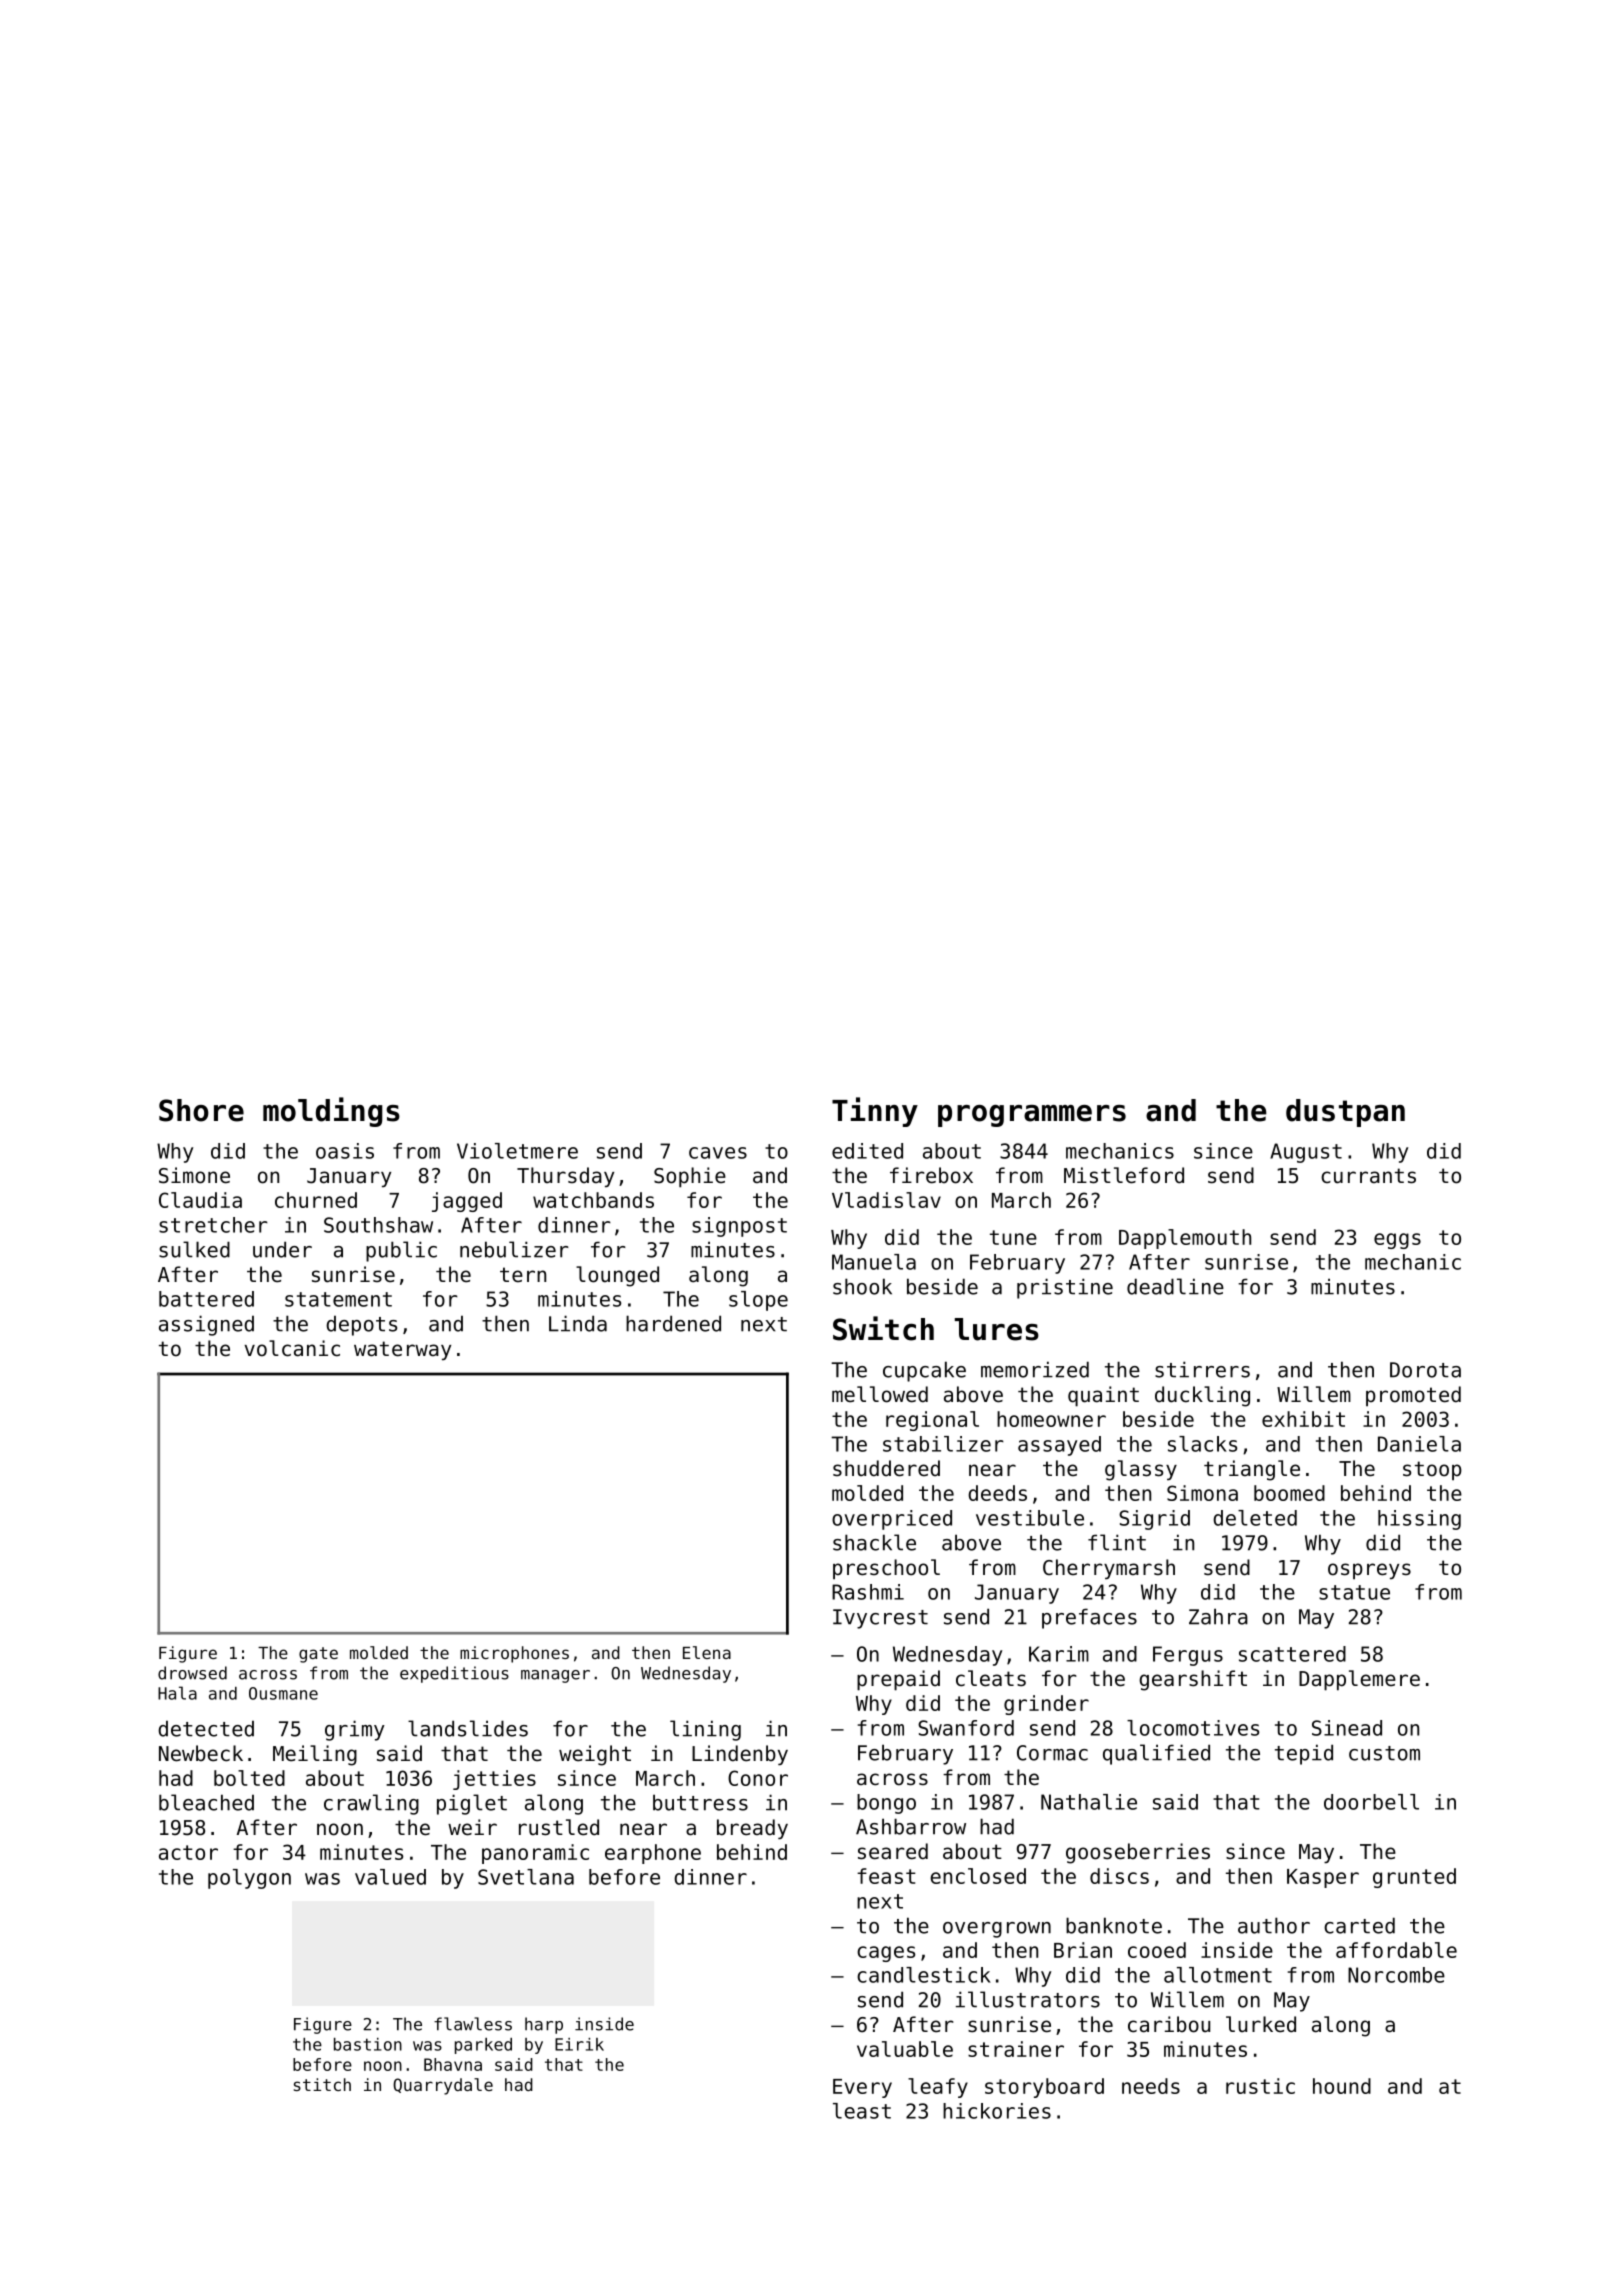 The width and height of the image is (1620, 2292). What do you see at coordinates (867, 1151) in the image?
I see `edited` at bounding box center [867, 1151].
